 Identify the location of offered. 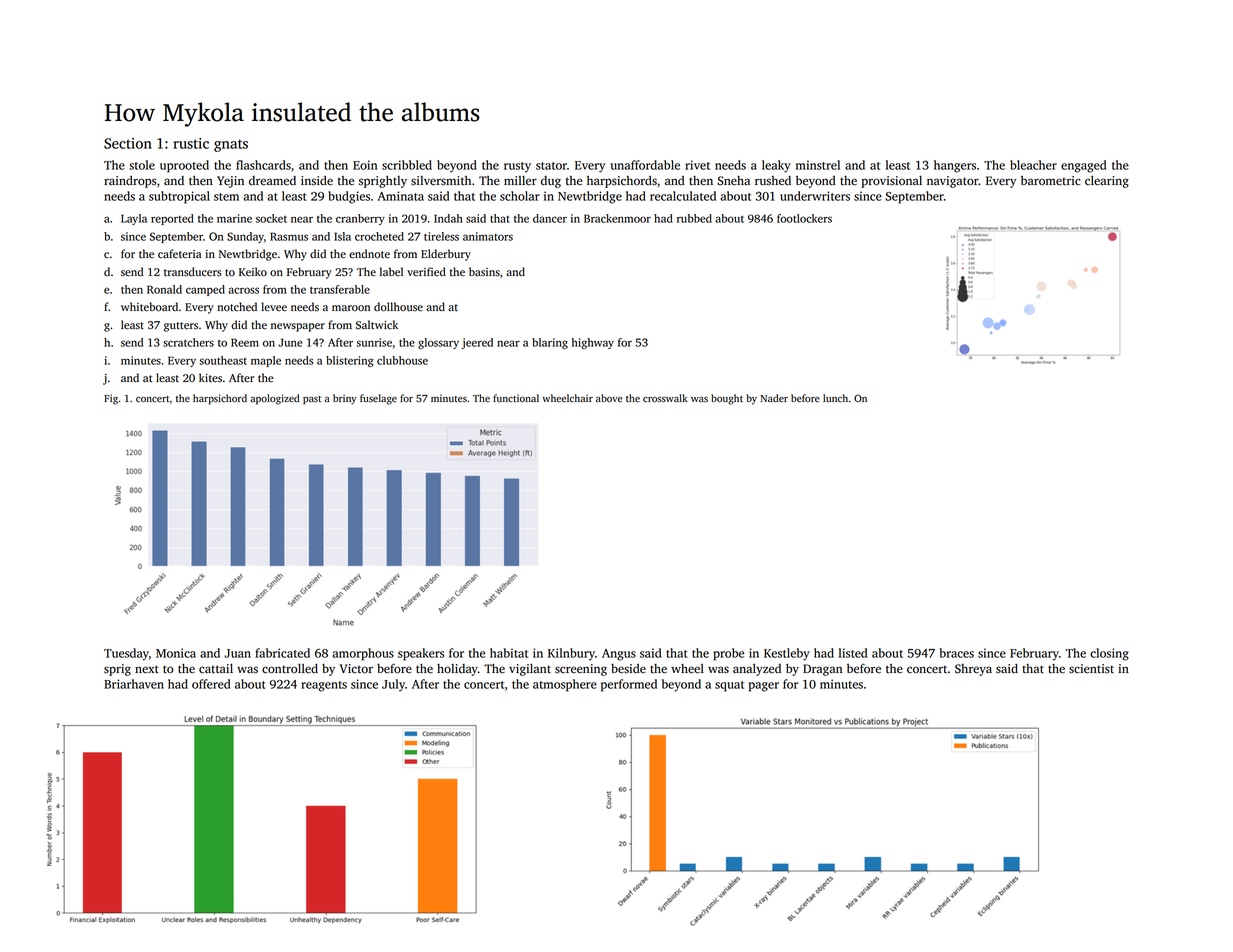
(211, 684).
